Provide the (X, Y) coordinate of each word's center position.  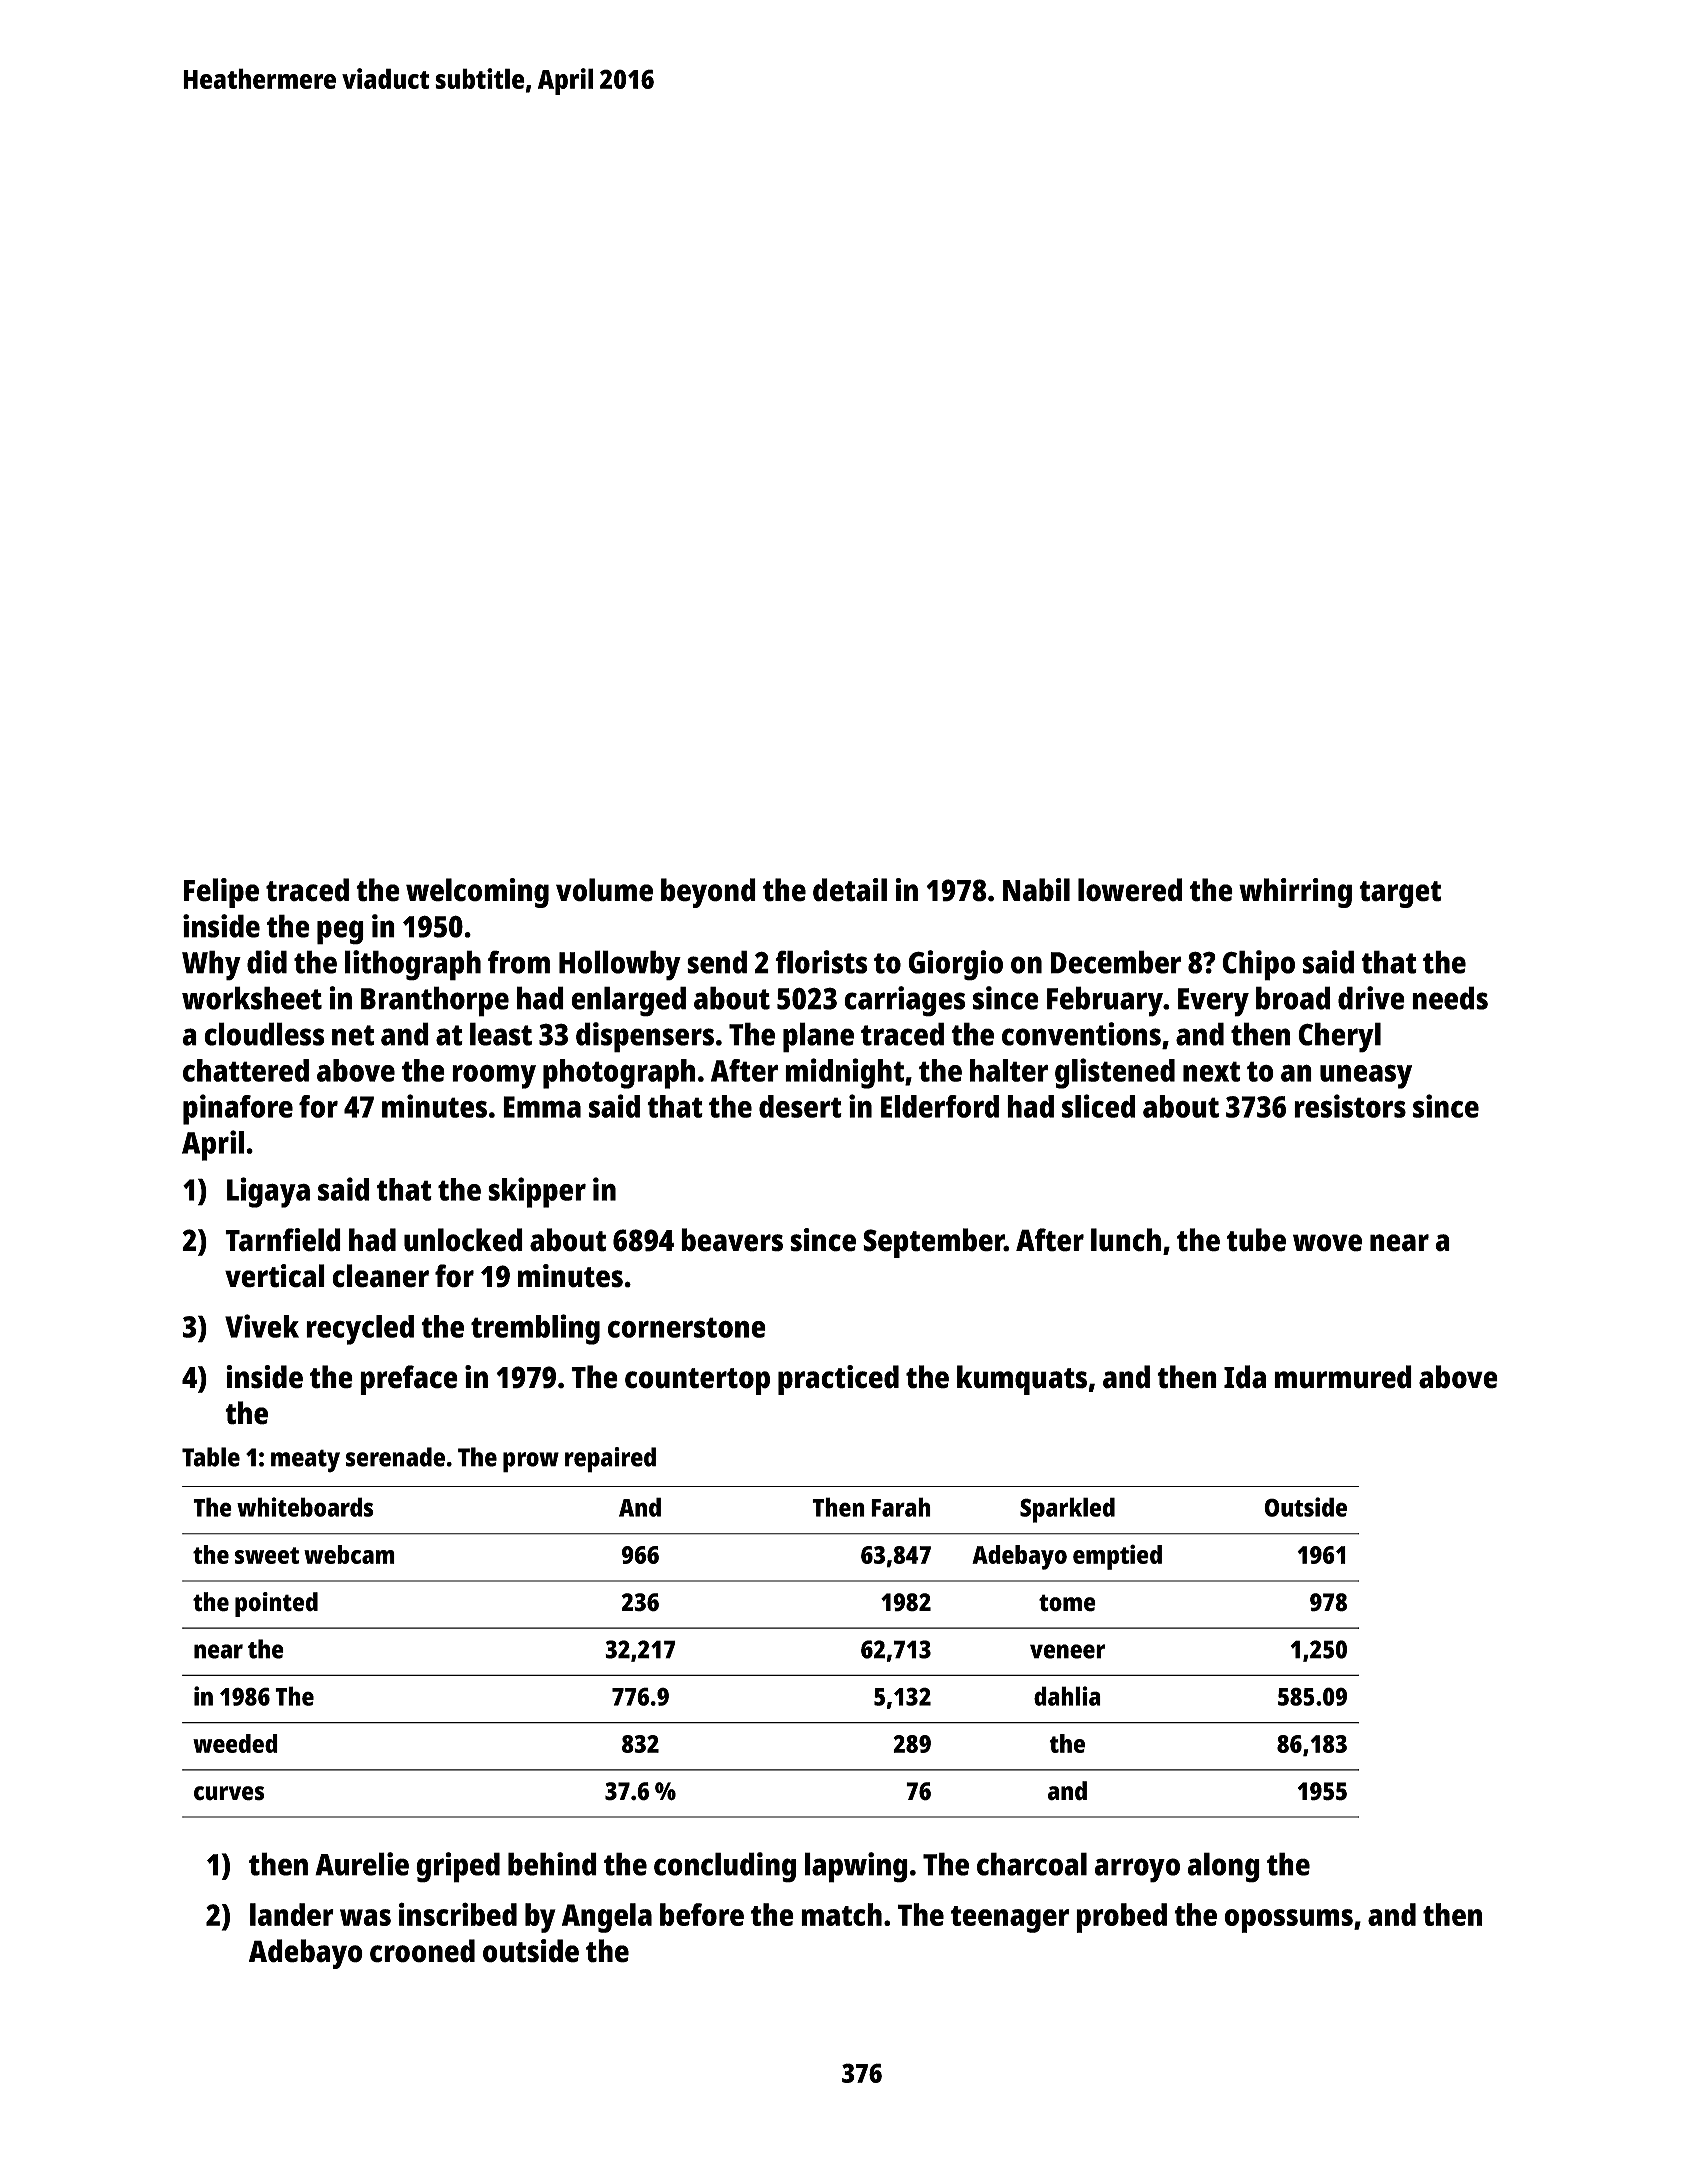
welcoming (477, 893)
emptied (1117, 1557)
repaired (610, 1460)
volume (604, 890)
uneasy (1366, 1076)
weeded (235, 1743)
